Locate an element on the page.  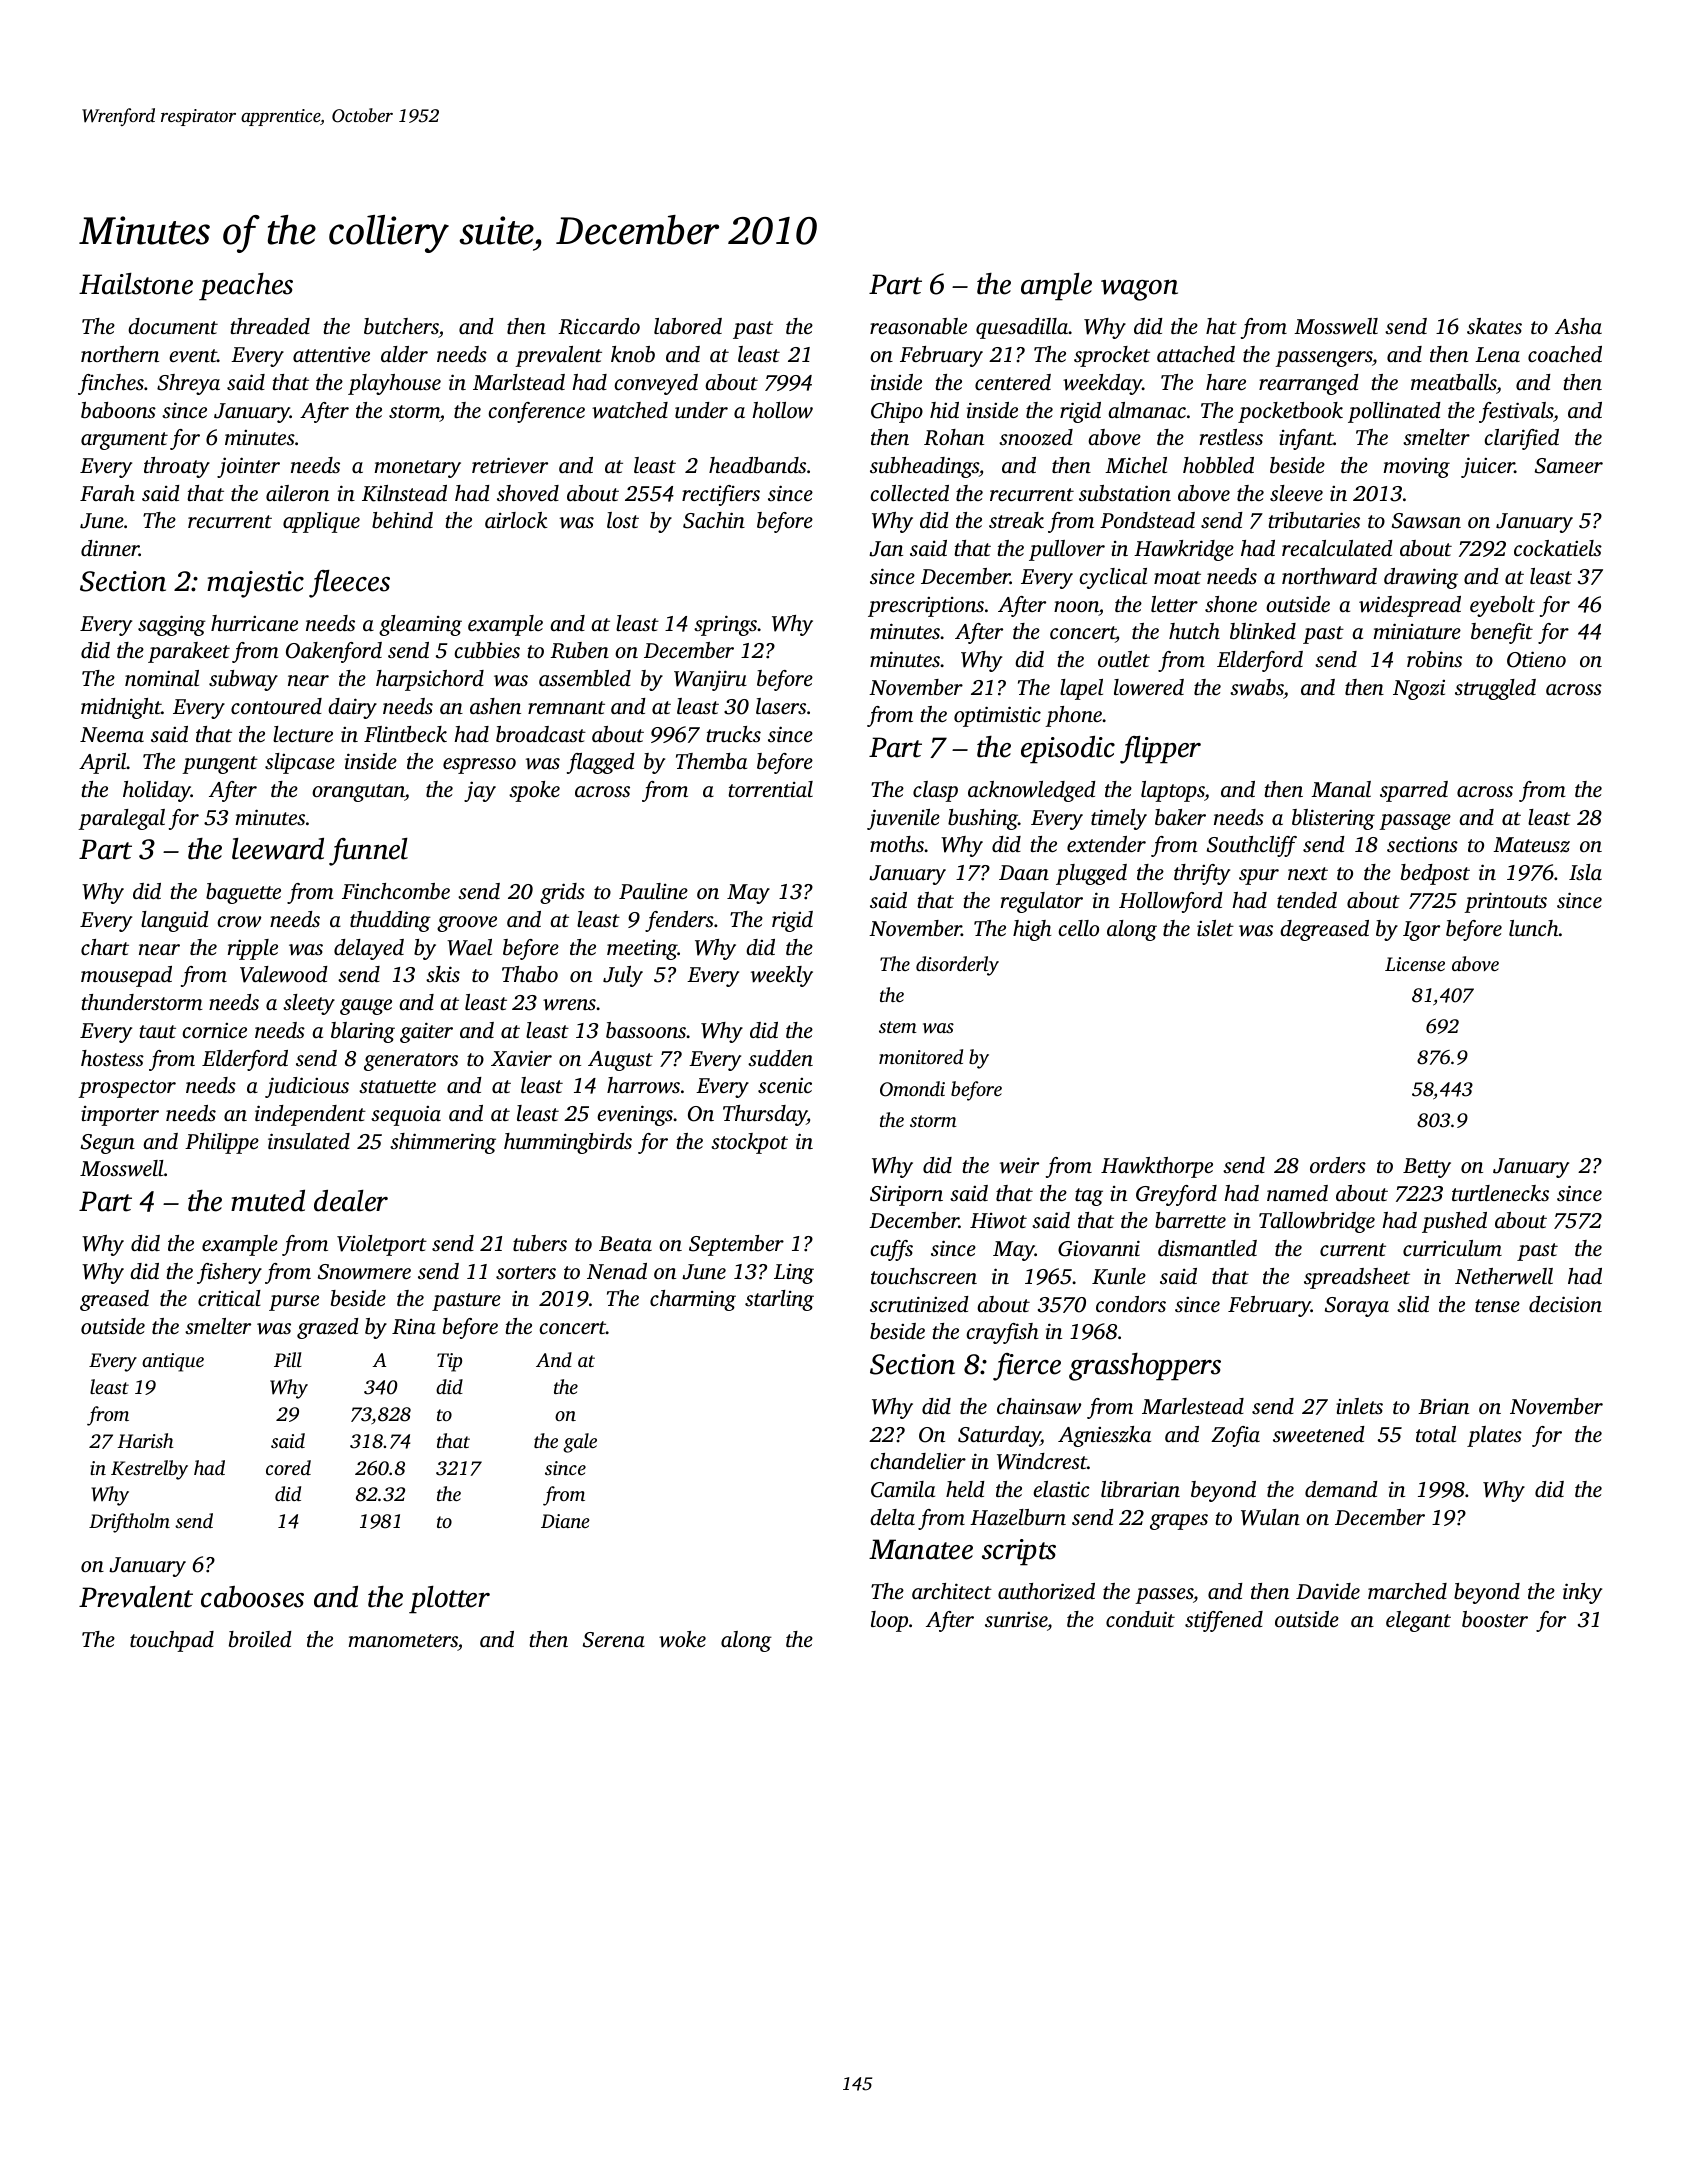
broiled is located at coordinates (260, 1639).
